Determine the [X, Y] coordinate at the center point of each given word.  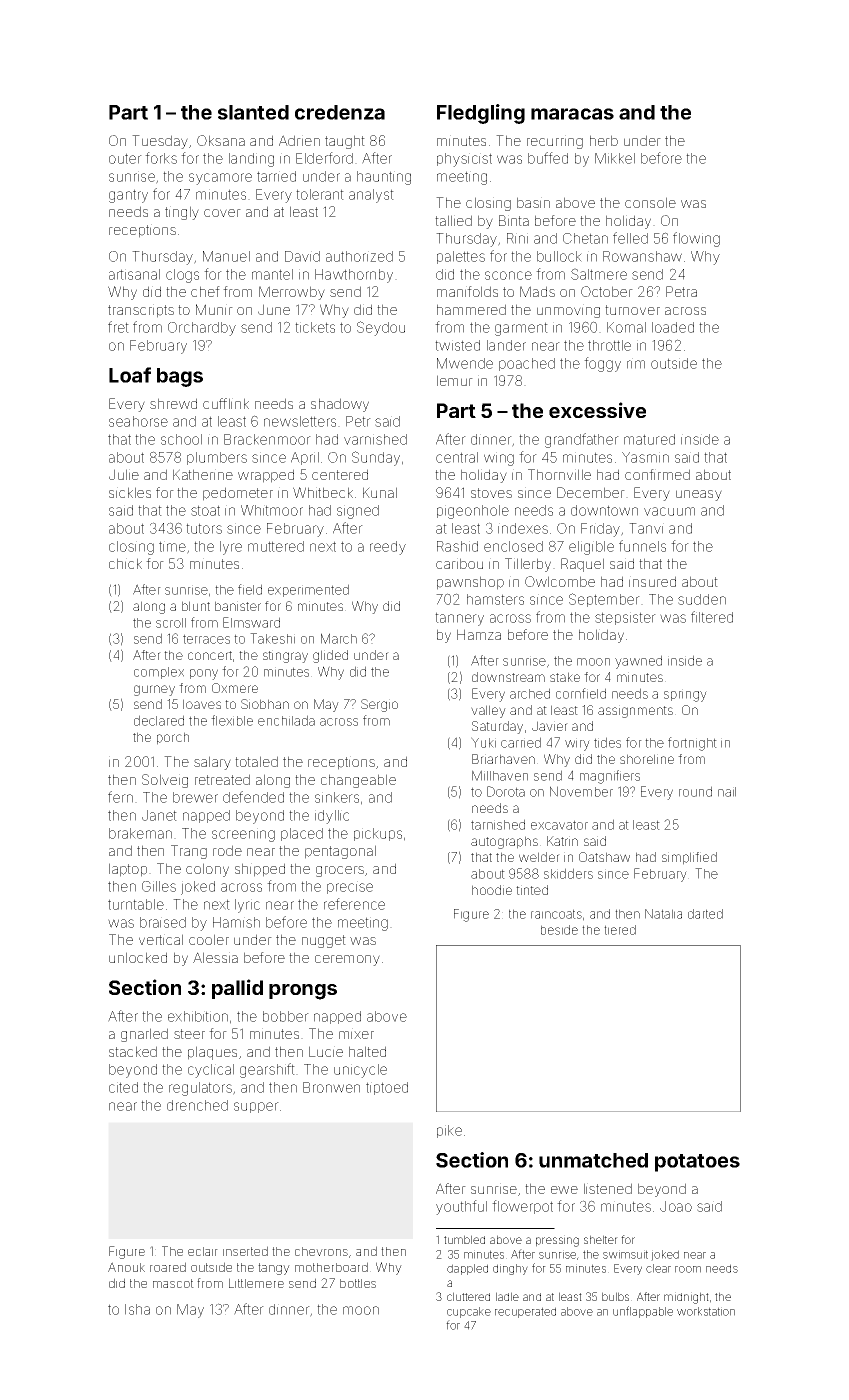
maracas [572, 114]
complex [159, 673]
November [581, 791]
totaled [256, 761]
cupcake [469, 1312]
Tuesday [160, 142]
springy [685, 695]
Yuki [483, 742]
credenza [340, 112]
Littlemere [256, 1283]
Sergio [379, 705]
